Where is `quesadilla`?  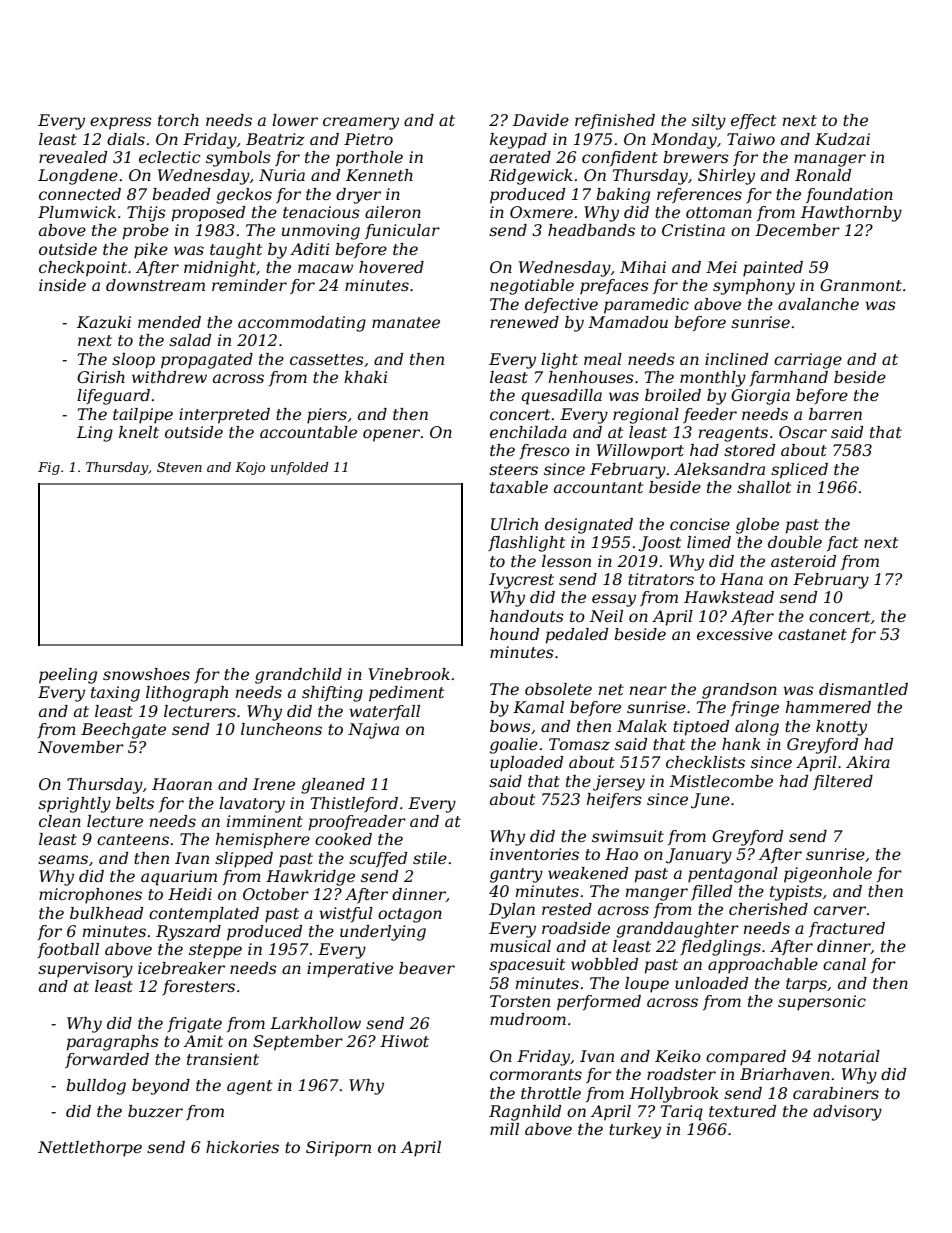 quesadilla is located at coordinates (561, 397).
